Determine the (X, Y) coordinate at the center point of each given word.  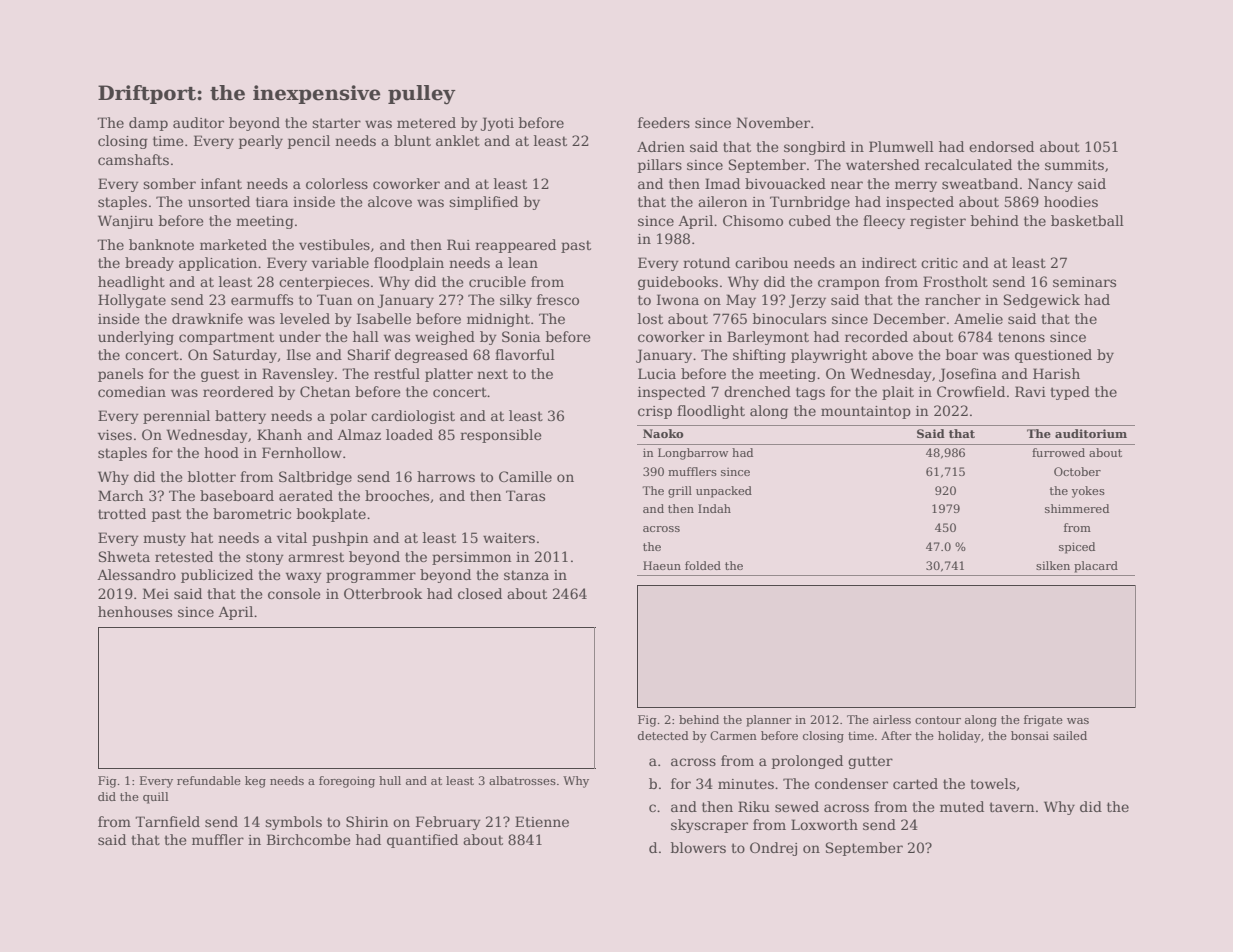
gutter (870, 762)
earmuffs (262, 299)
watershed (883, 164)
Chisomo (753, 220)
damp (148, 124)
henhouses (135, 611)
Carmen (733, 735)
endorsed (1001, 146)
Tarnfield (167, 821)
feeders (664, 122)
